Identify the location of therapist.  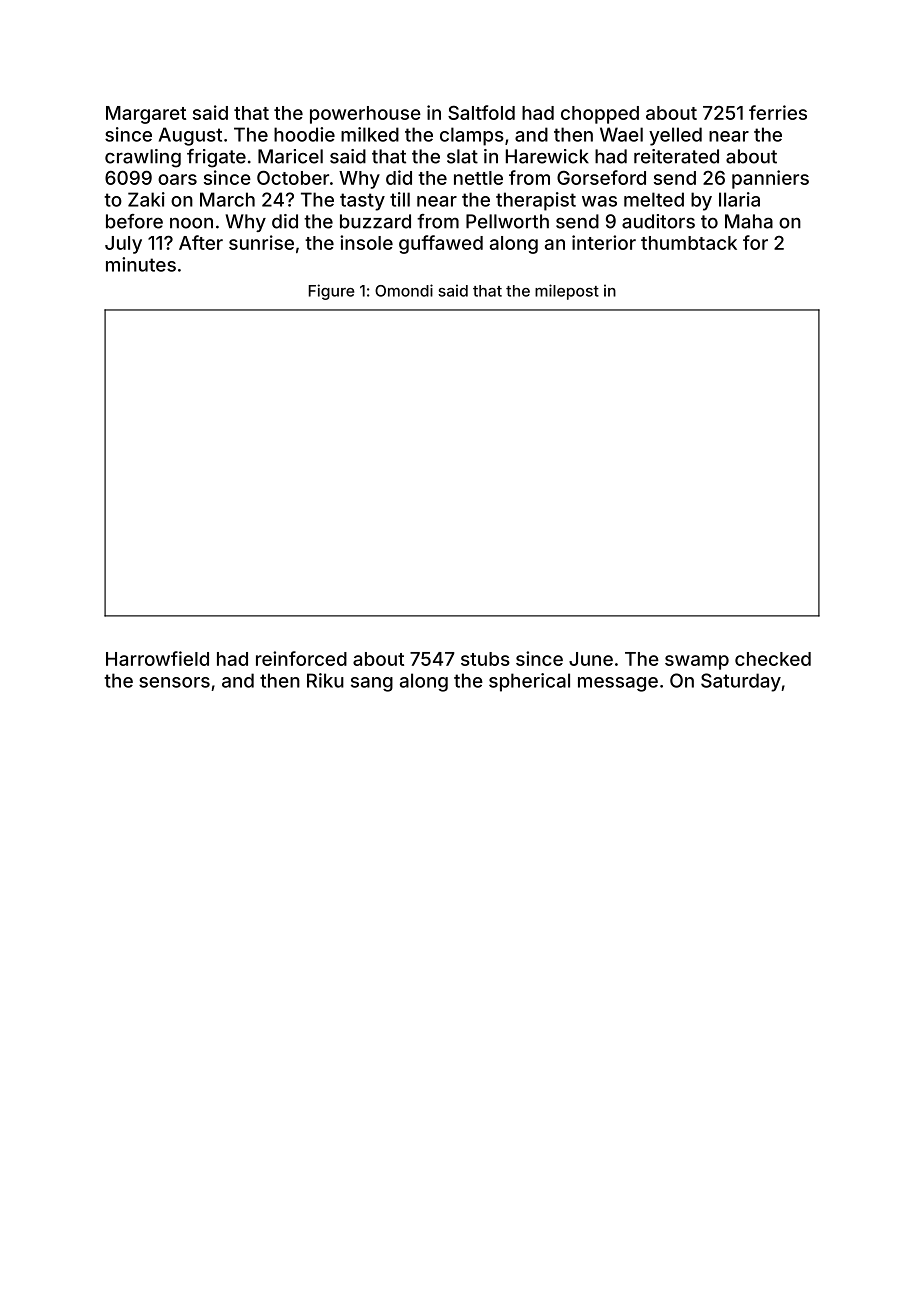
(536, 201).
